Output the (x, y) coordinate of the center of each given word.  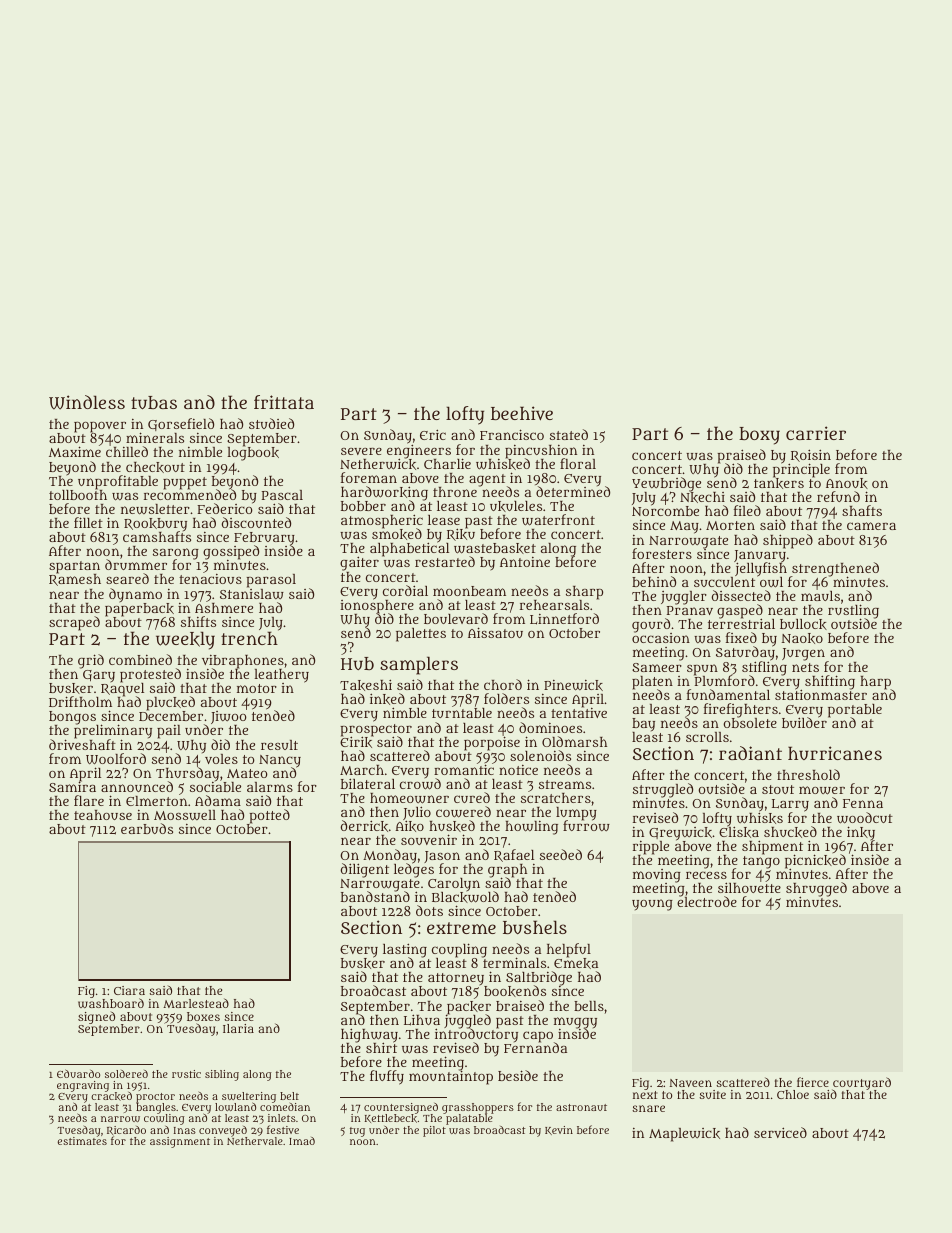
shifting (830, 682)
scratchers (556, 798)
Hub (357, 663)
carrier (816, 433)
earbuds (147, 828)
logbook (253, 454)
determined (573, 492)
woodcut (865, 818)
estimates (82, 1141)
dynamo (135, 595)
